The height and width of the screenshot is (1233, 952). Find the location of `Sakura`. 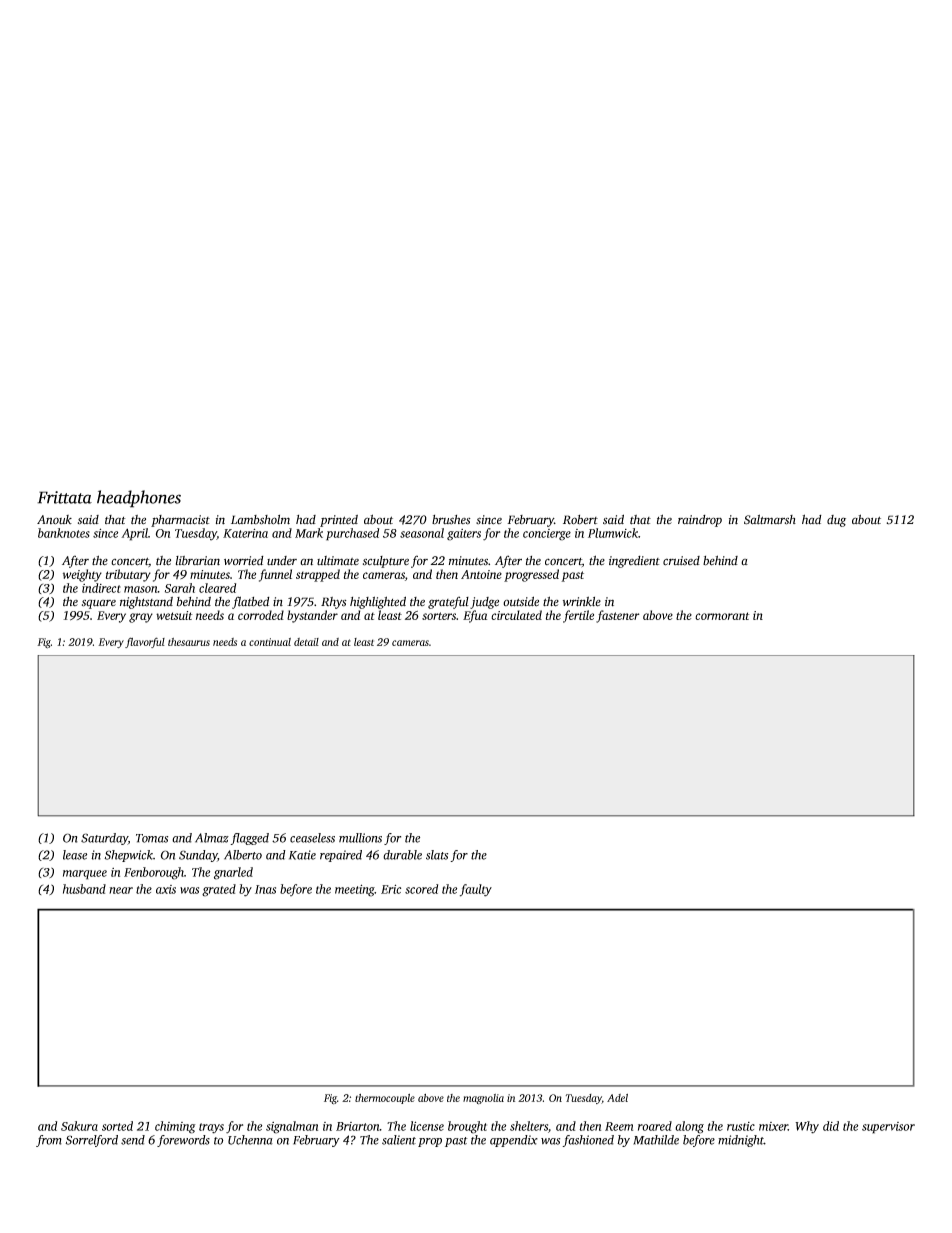

Sakura is located at coordinates (79, 1126).
